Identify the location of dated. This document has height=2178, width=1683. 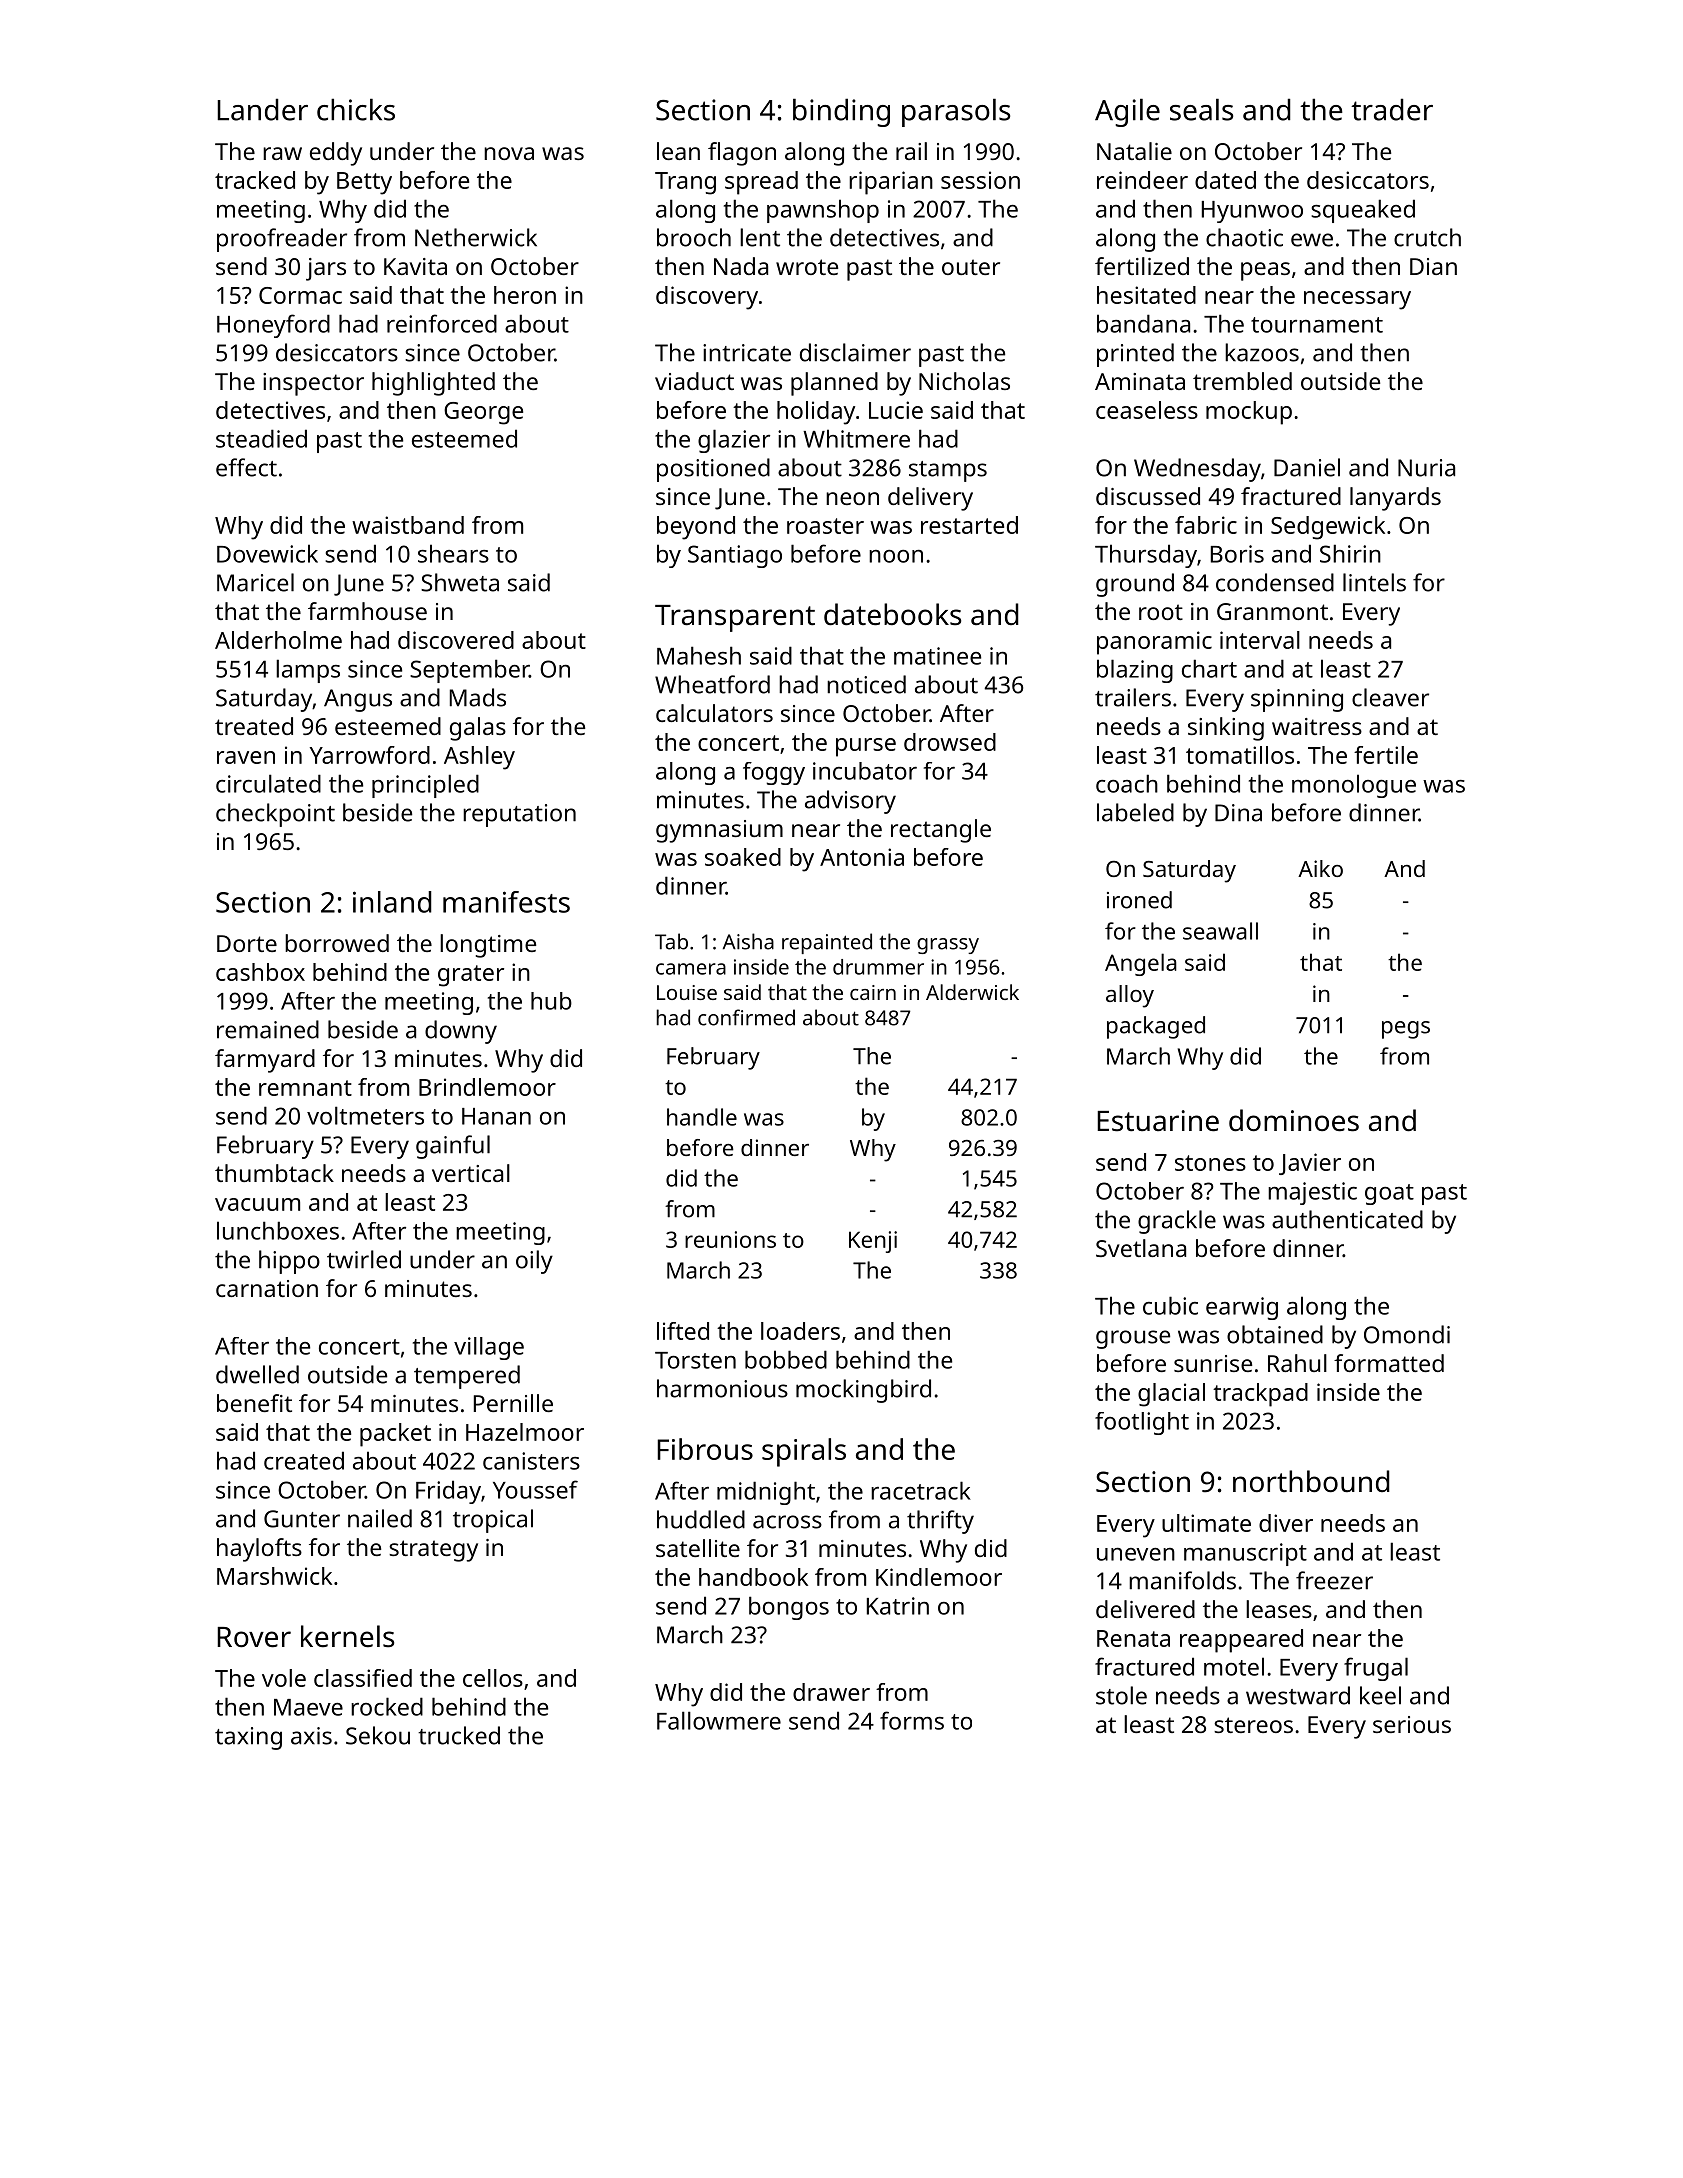
(1225, 180).
